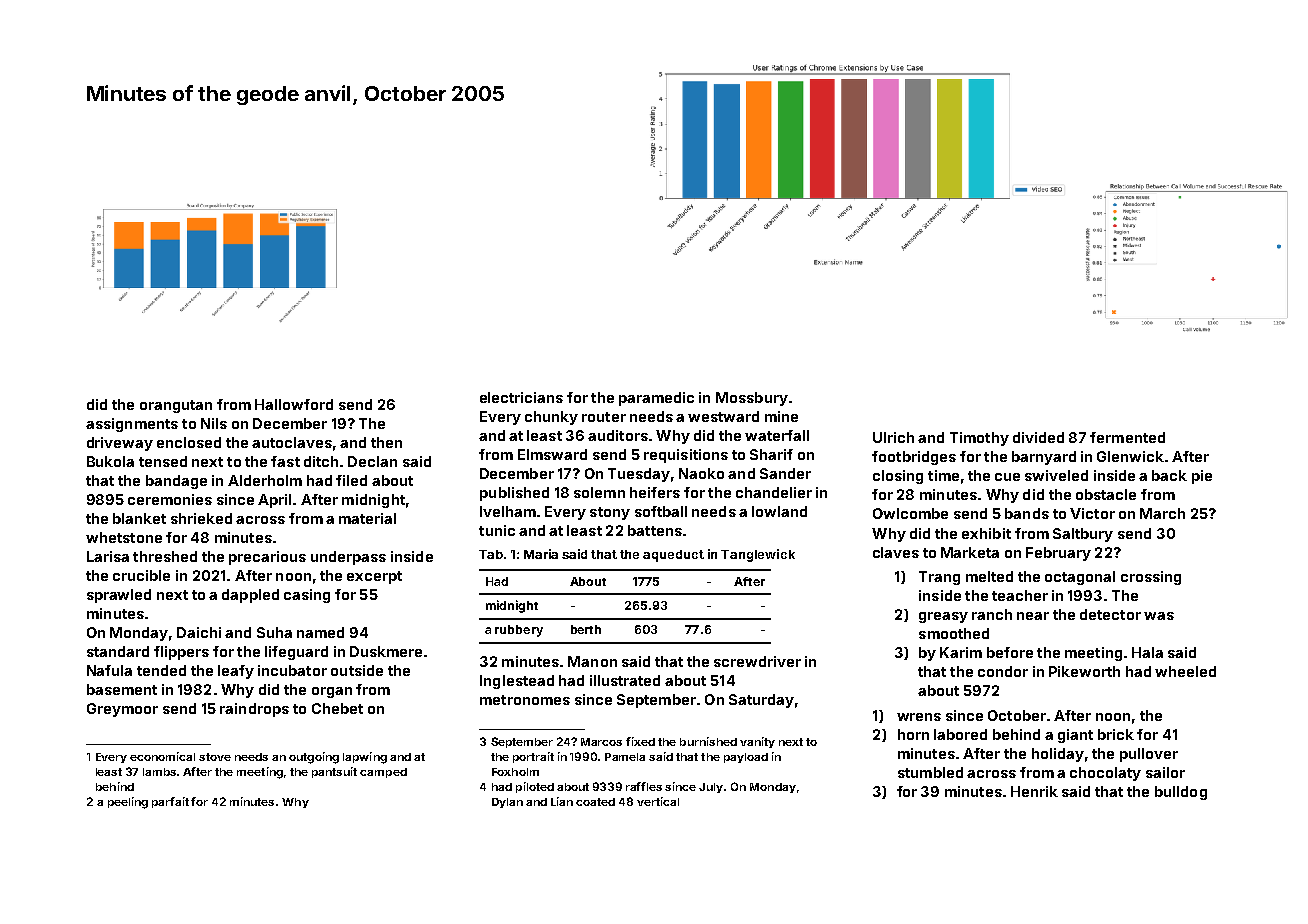 This page has width=1308, height=924. What do you see at coordinates (141, 575) in the page?
I see `crucible` at bounding box center [141, 575].
